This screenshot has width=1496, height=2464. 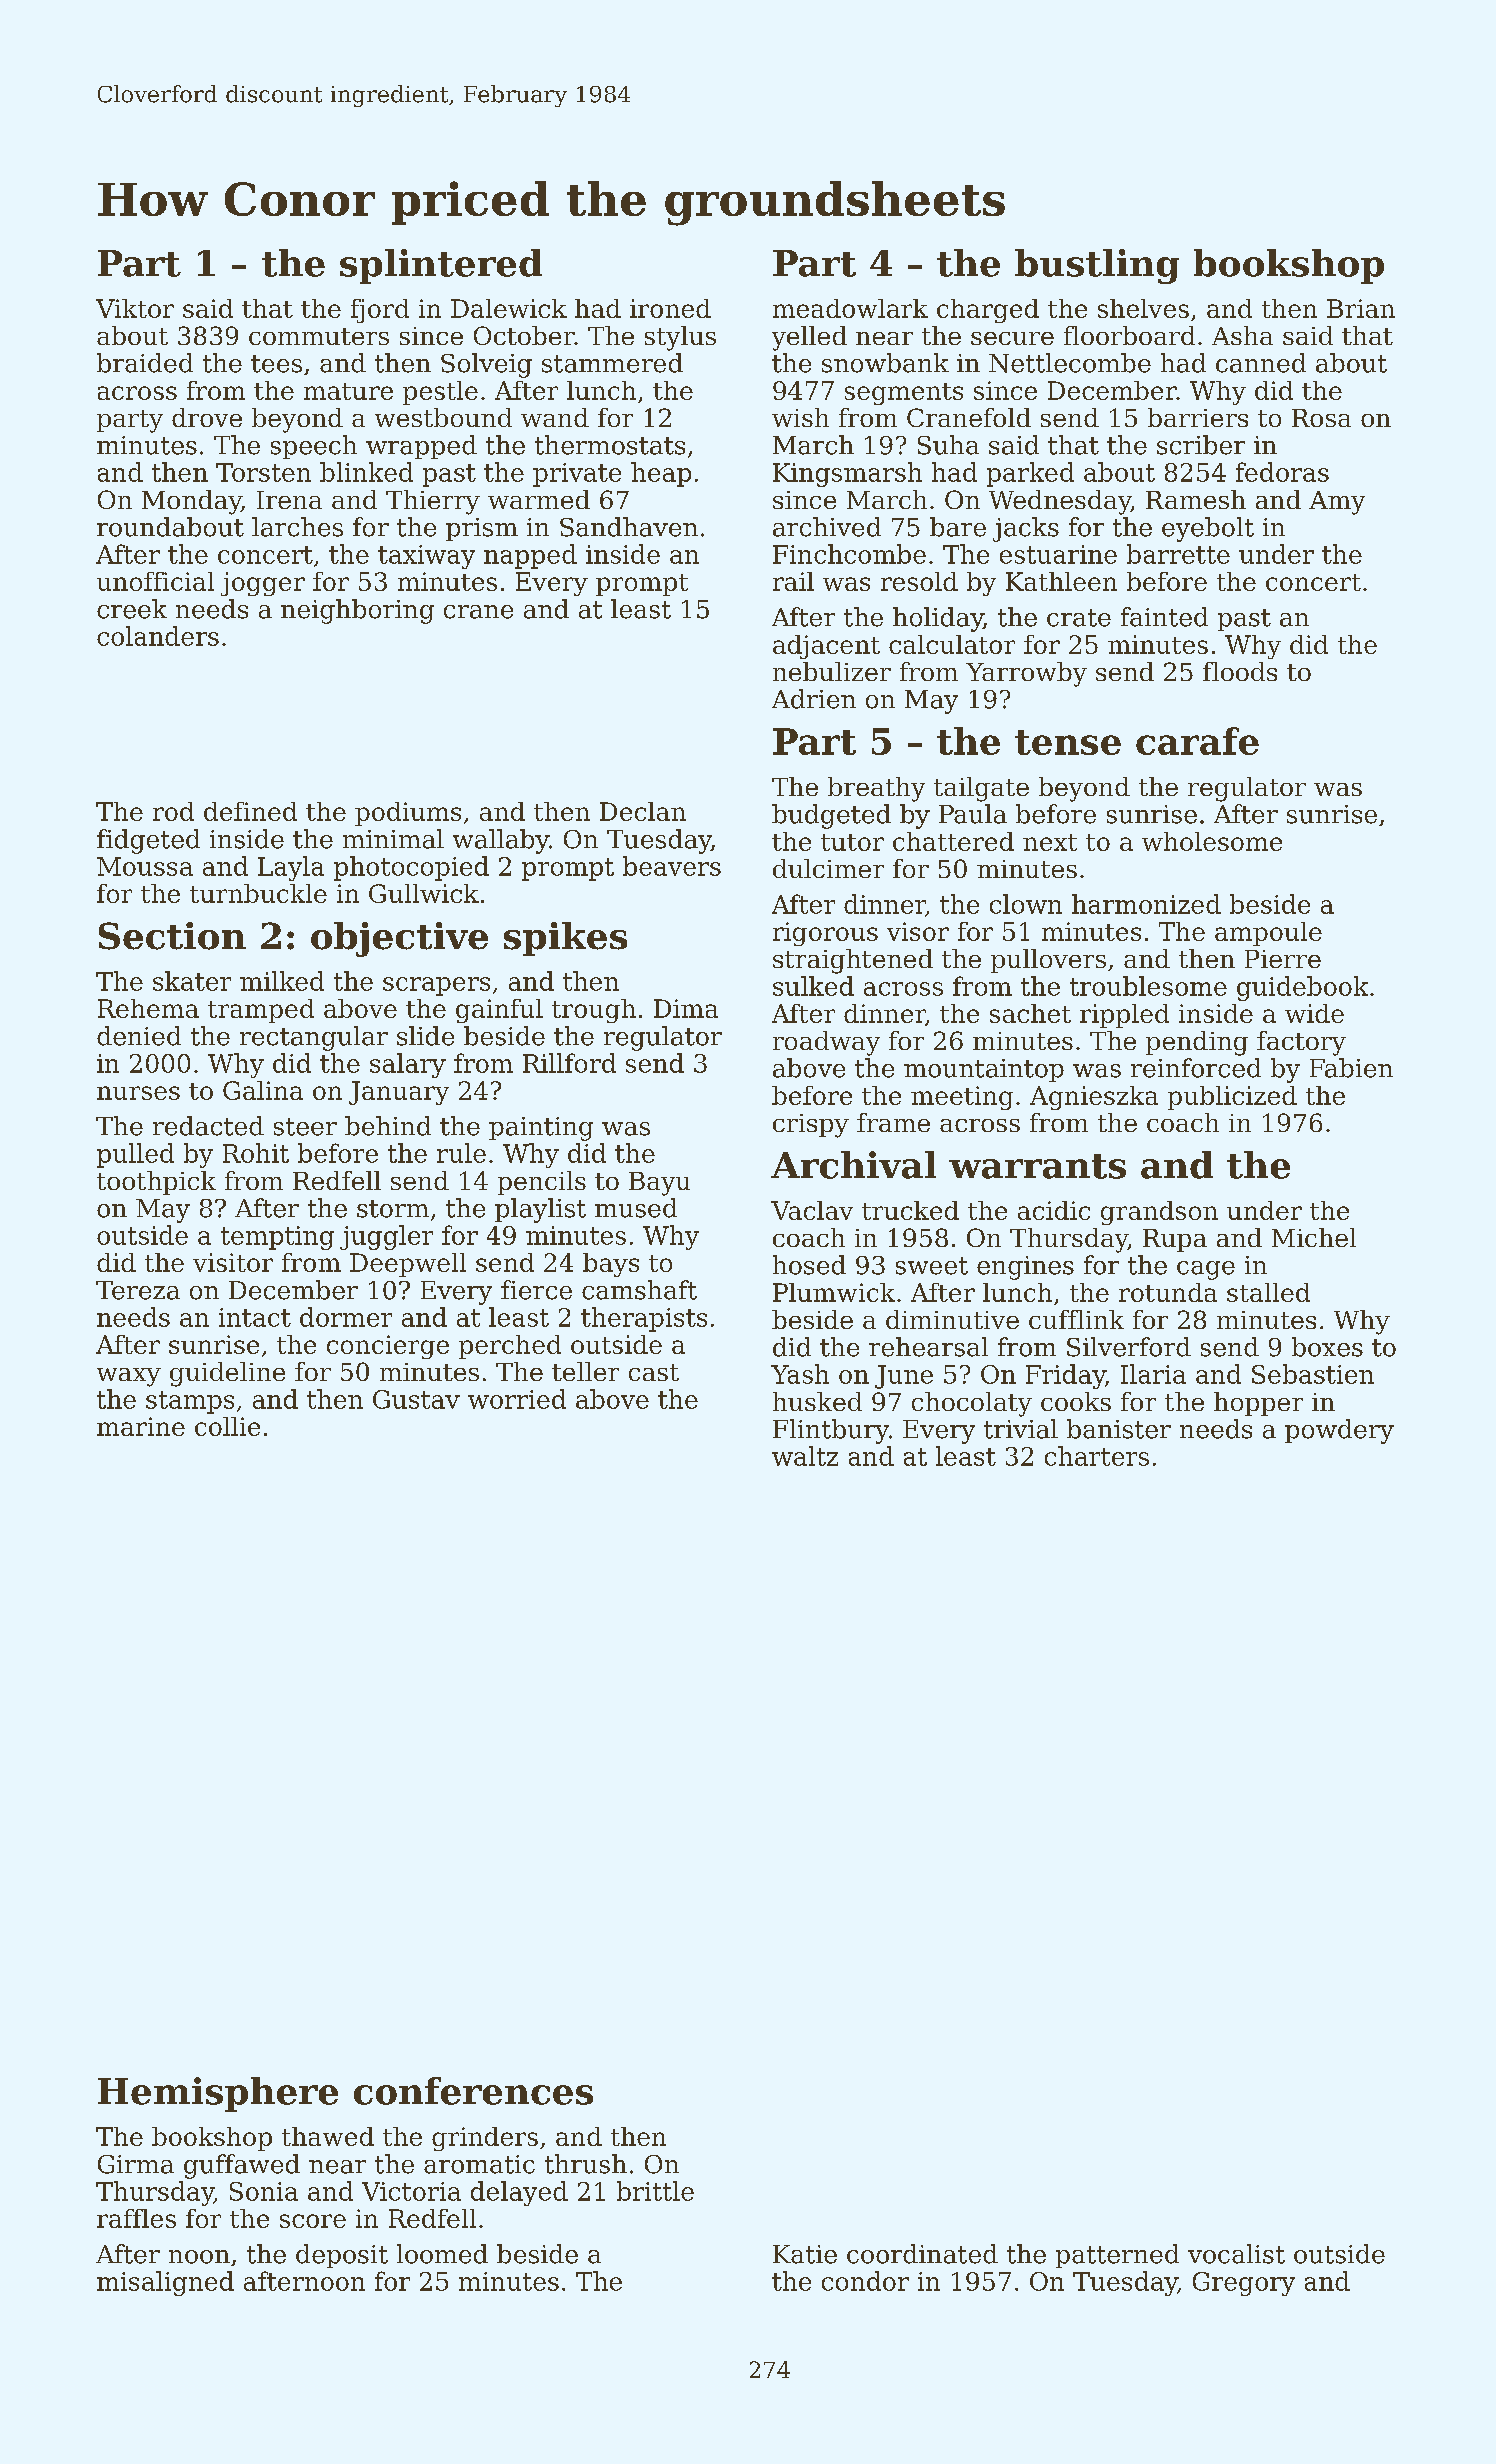 What do you see at coordinates (1076, 1319) in the screenshot?
I see `cufflink` at bounding box center [1076, 1319].
